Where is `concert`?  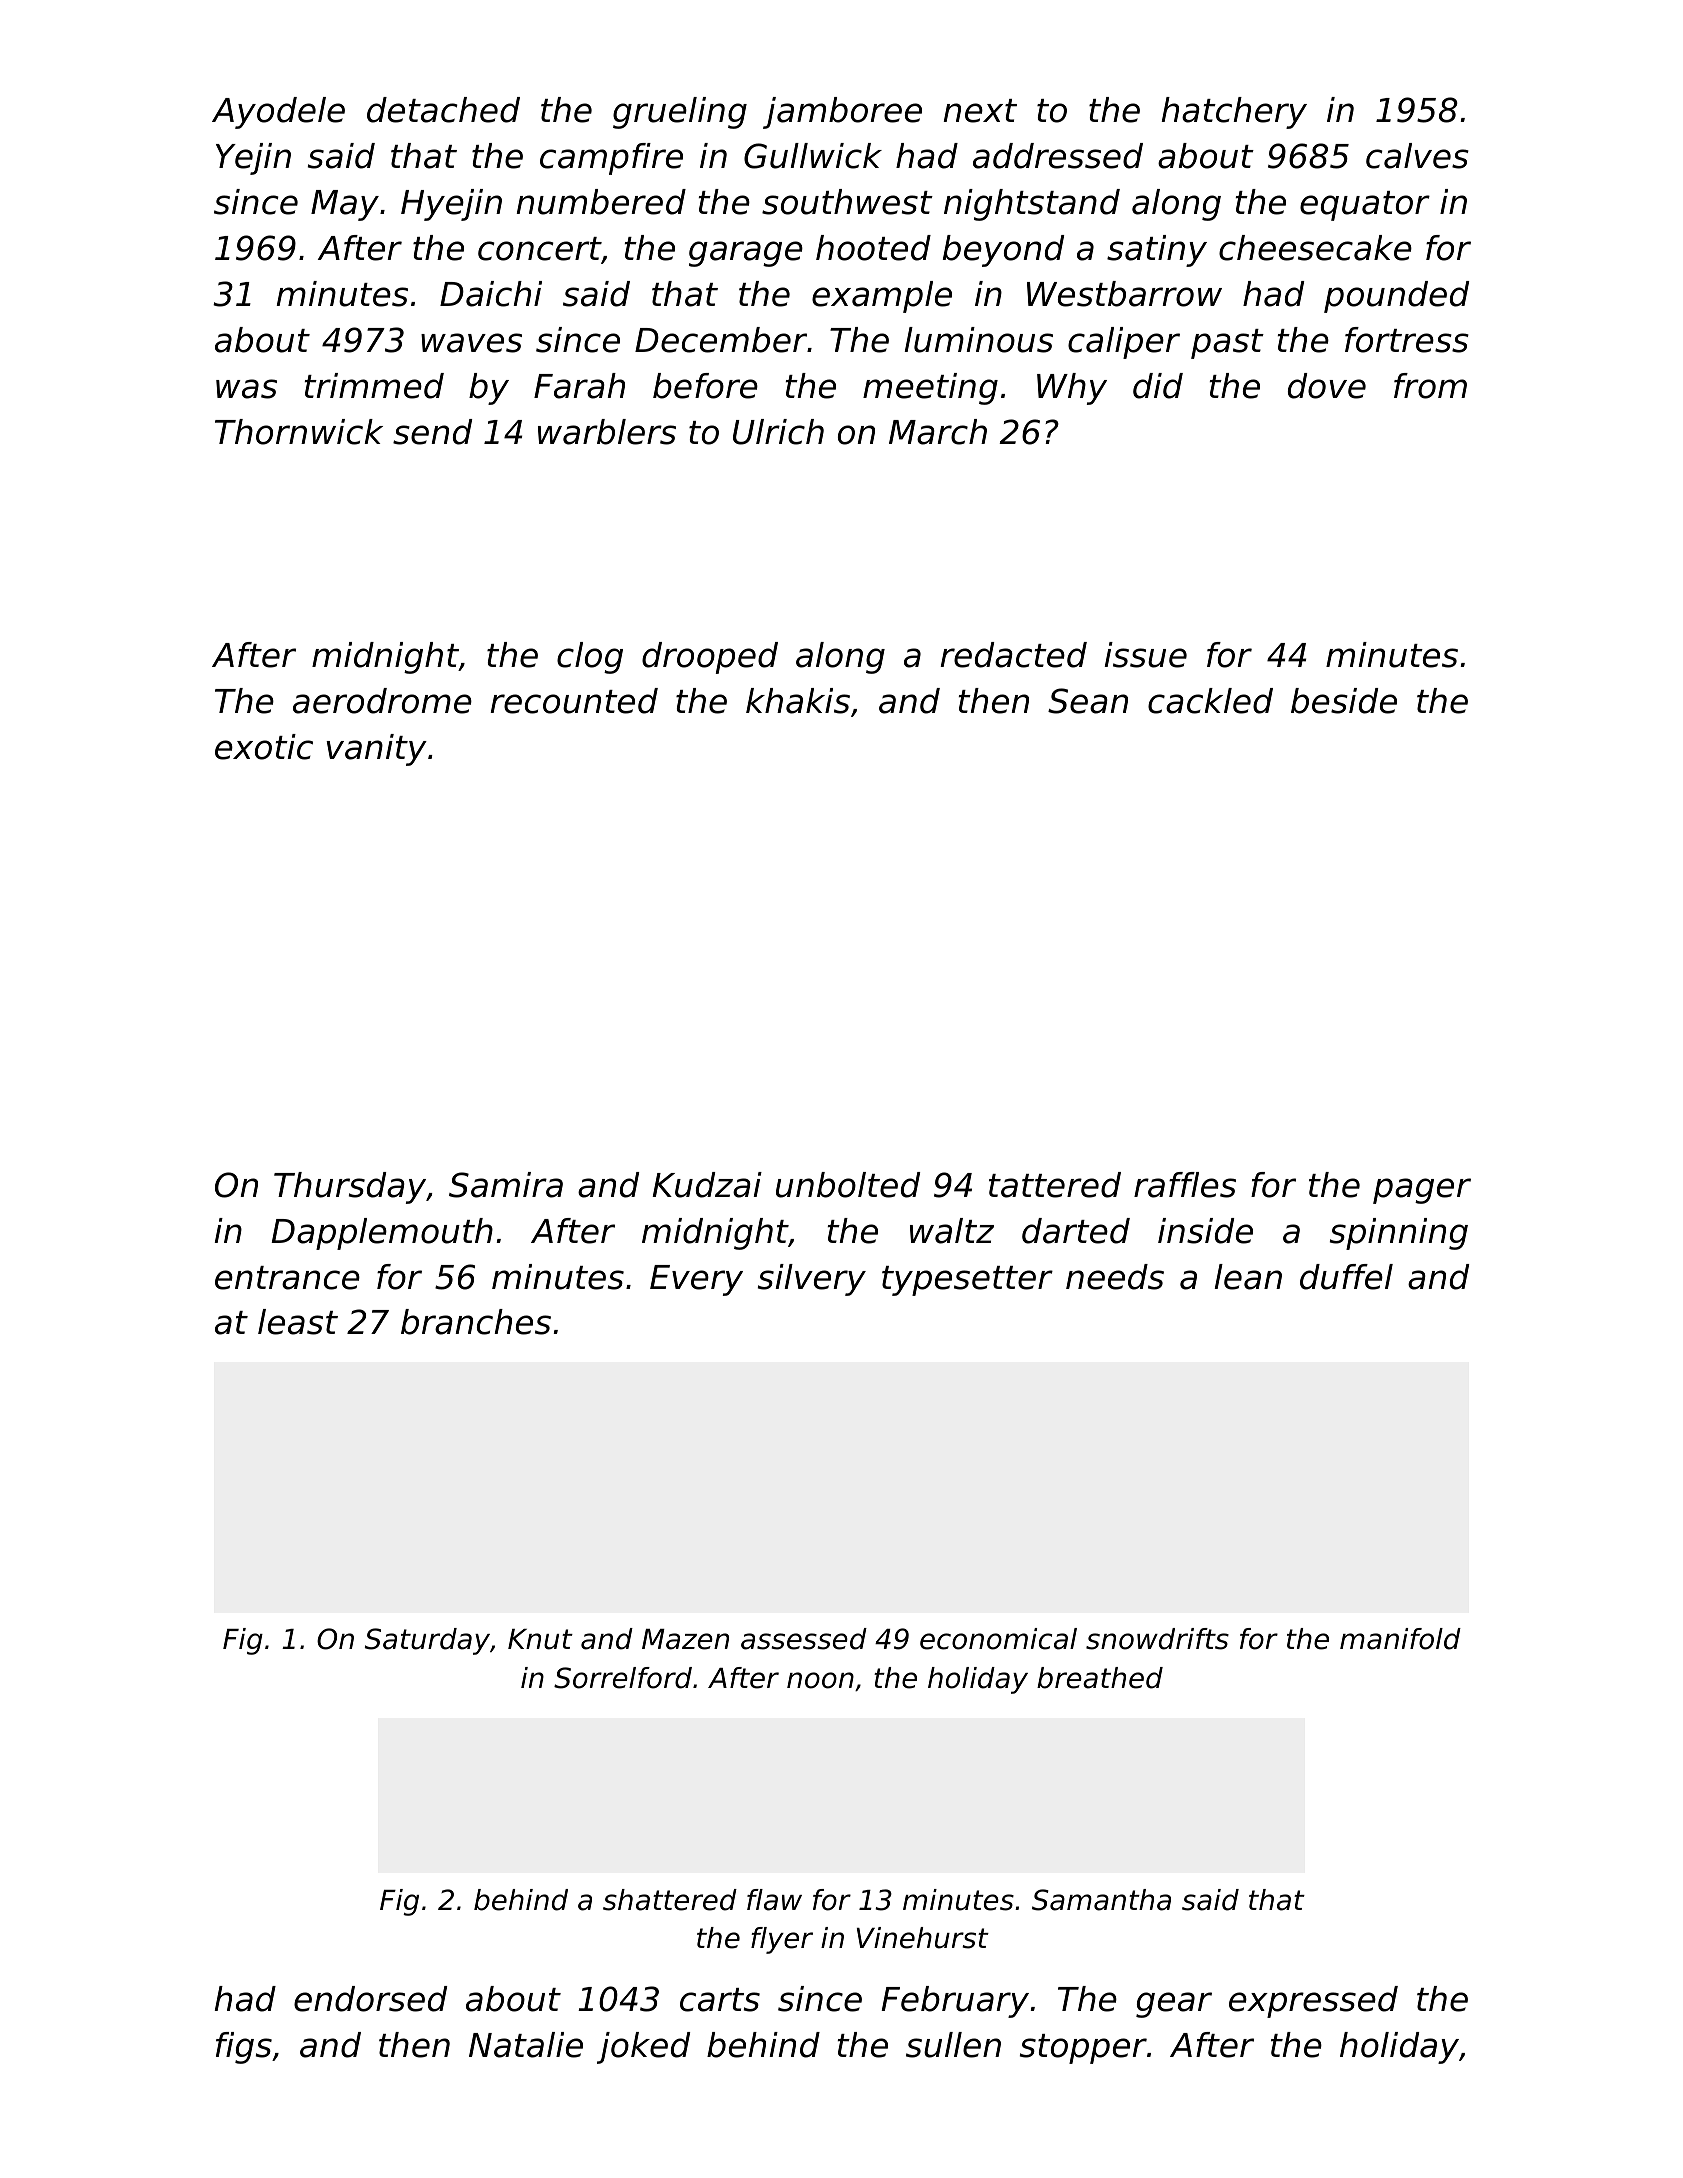 concert is located at coordinates (539, 249).
